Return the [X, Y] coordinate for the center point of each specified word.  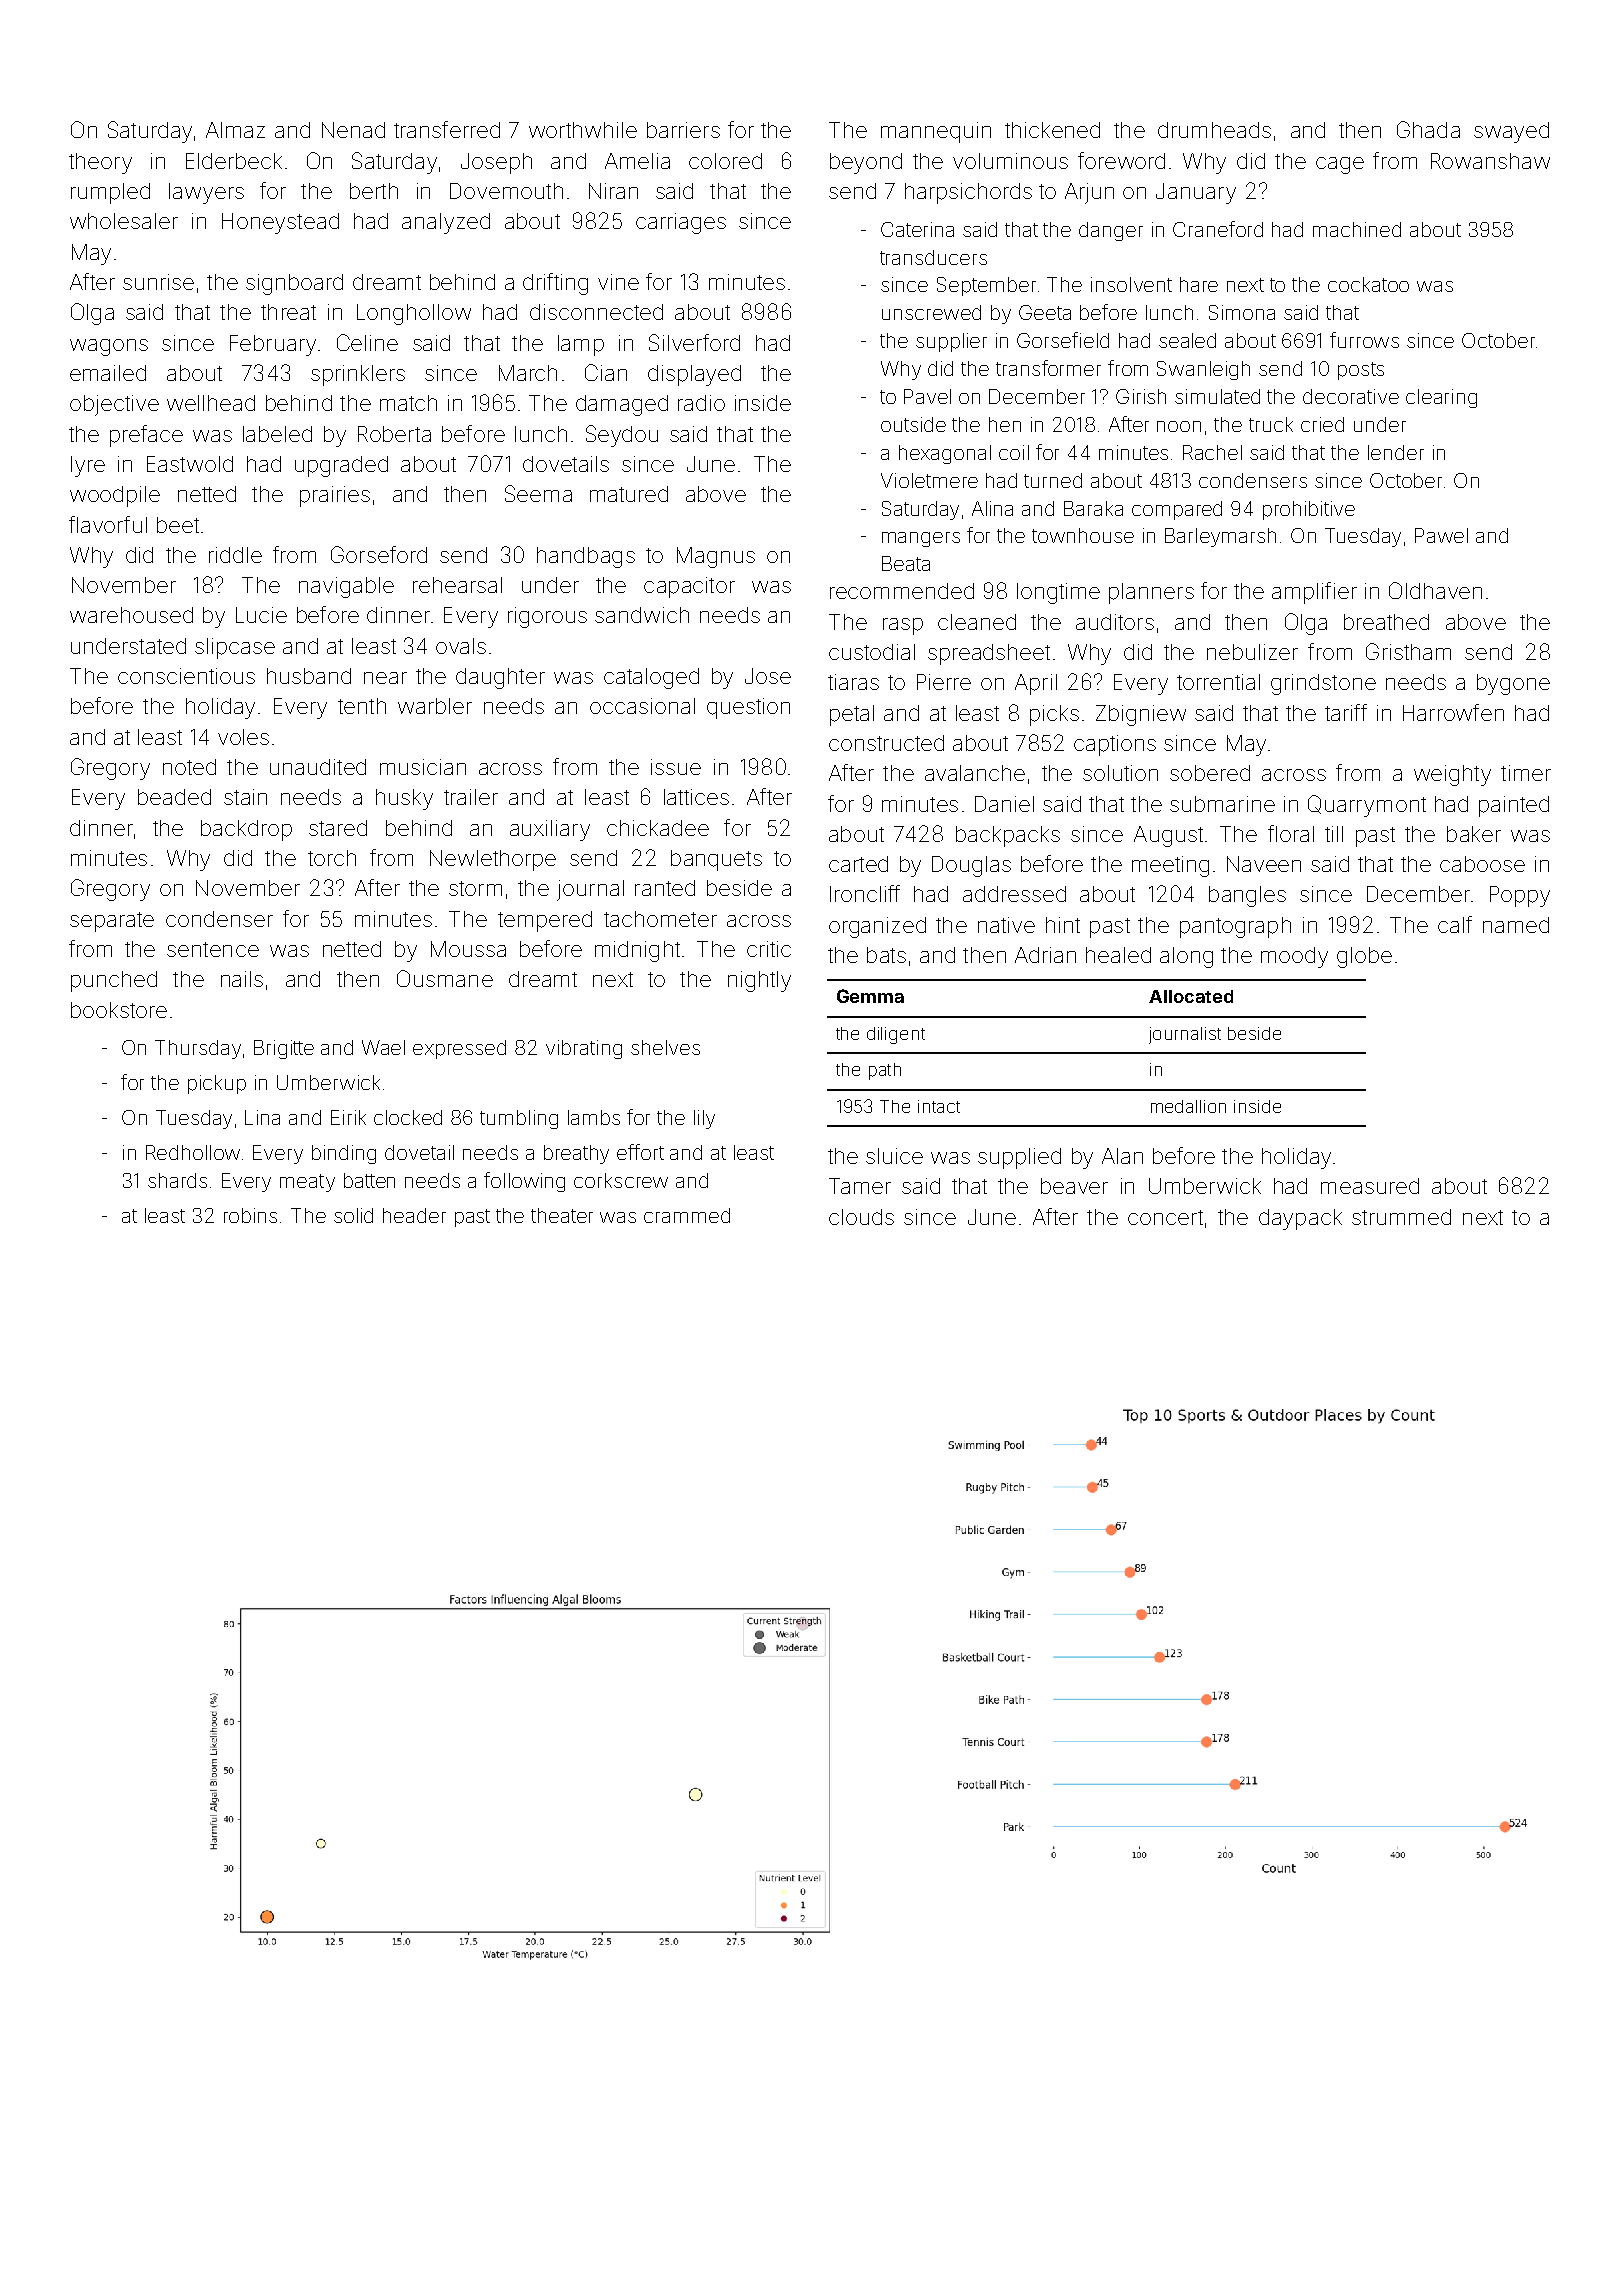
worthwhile [583, 130]
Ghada [1428, 129]
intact [939, 1106]
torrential [1218, 682]
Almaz [235, 130]
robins [250, 1215]
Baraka [1093, 508]
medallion [1188, 1106]
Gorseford [379, 554]
